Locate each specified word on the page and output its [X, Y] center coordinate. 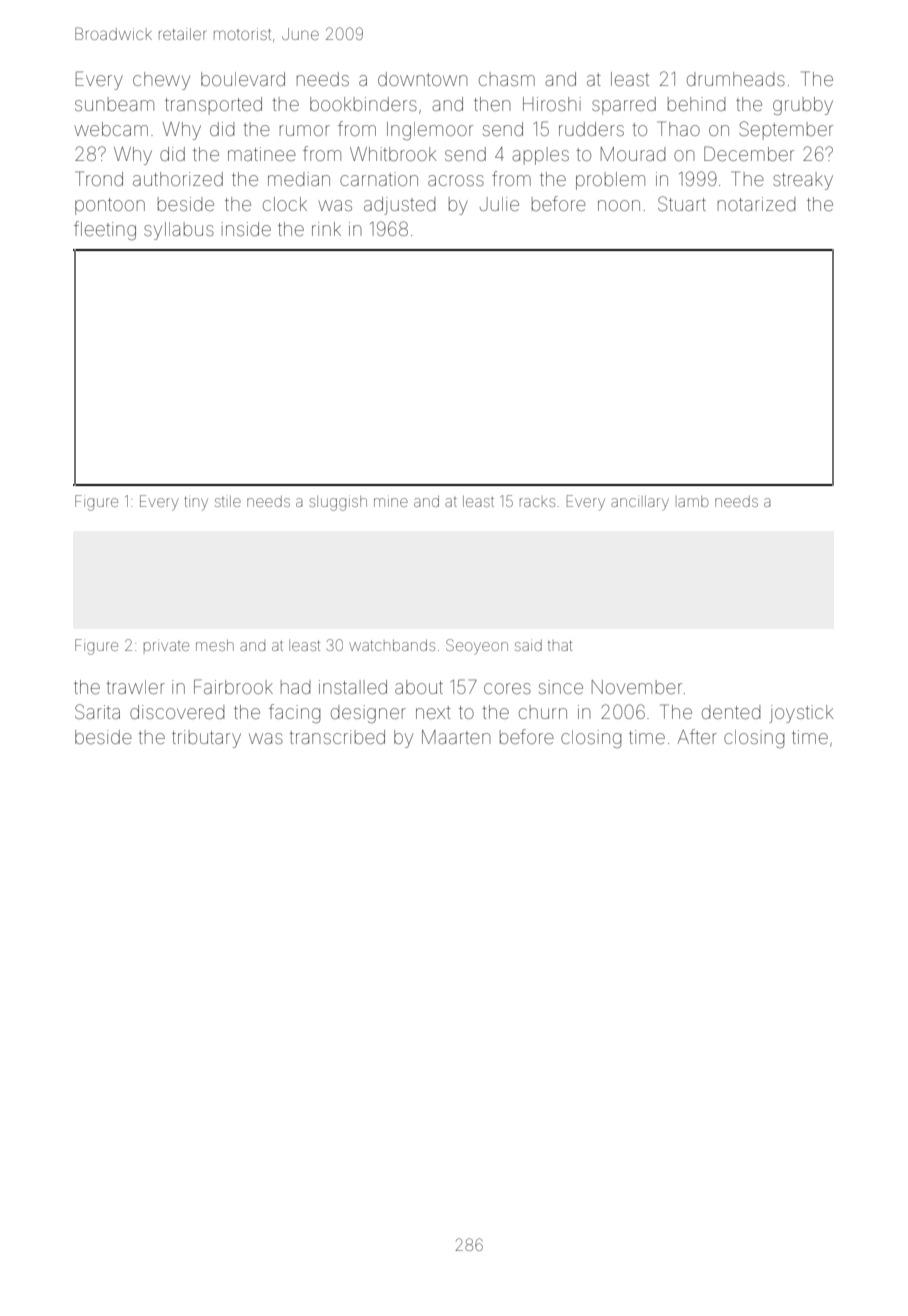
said [528, 645]
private [166, 646]
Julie [499, 204]
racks [537, 502]
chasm [507, 79]
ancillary [640, 503]
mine [391, 501]
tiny [196, 503]
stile [228, 501]
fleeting [105, 230]
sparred [624, 106]
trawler [135, 687]
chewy [161, 81]
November [637, 687]
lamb [693, 501]
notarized [756, 204]
